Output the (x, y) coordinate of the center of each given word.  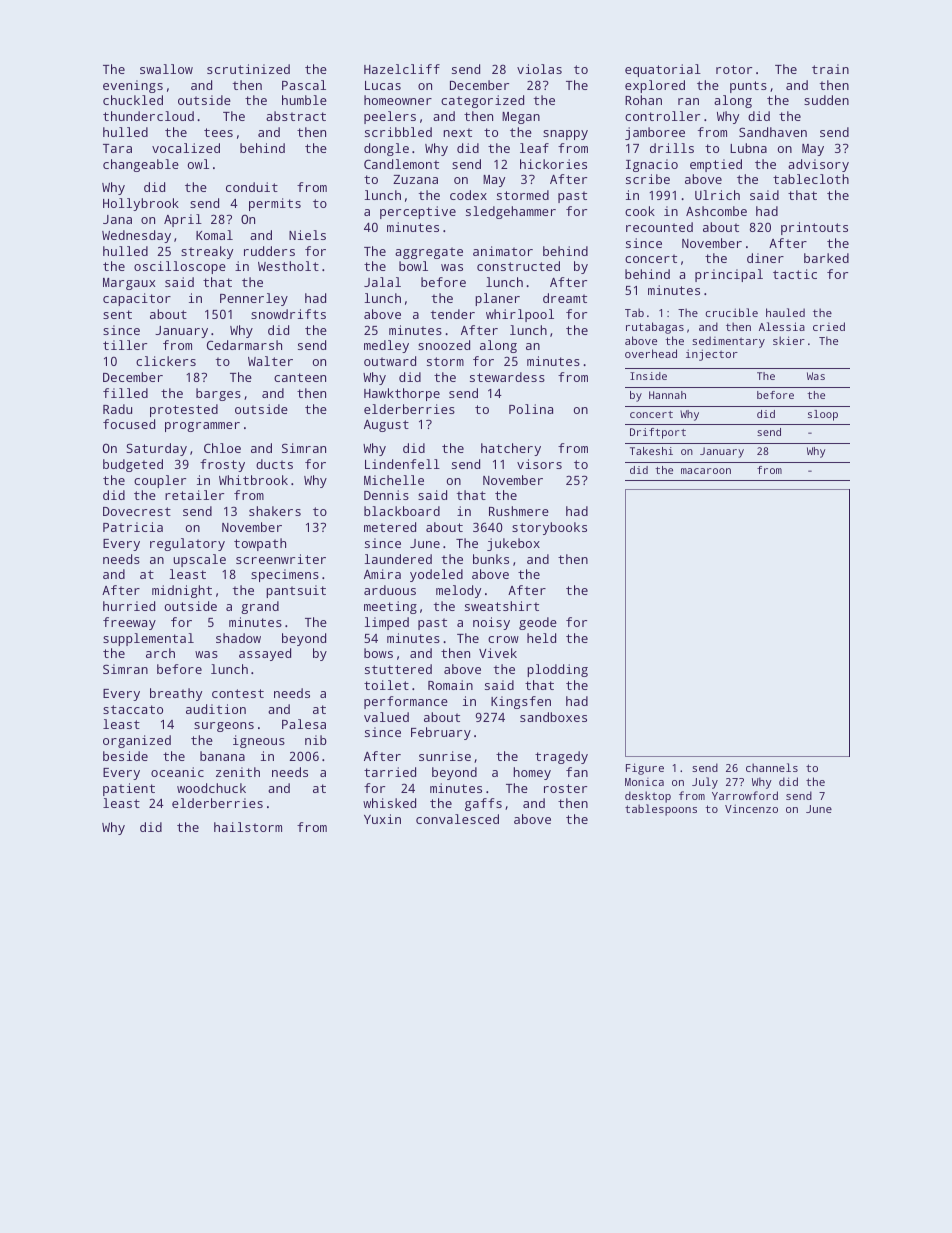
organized (137, 741)
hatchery (511, 449)
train (830, 69)
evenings (133, 86)
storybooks (549, 528)
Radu (117, 409)
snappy (565, 135)
